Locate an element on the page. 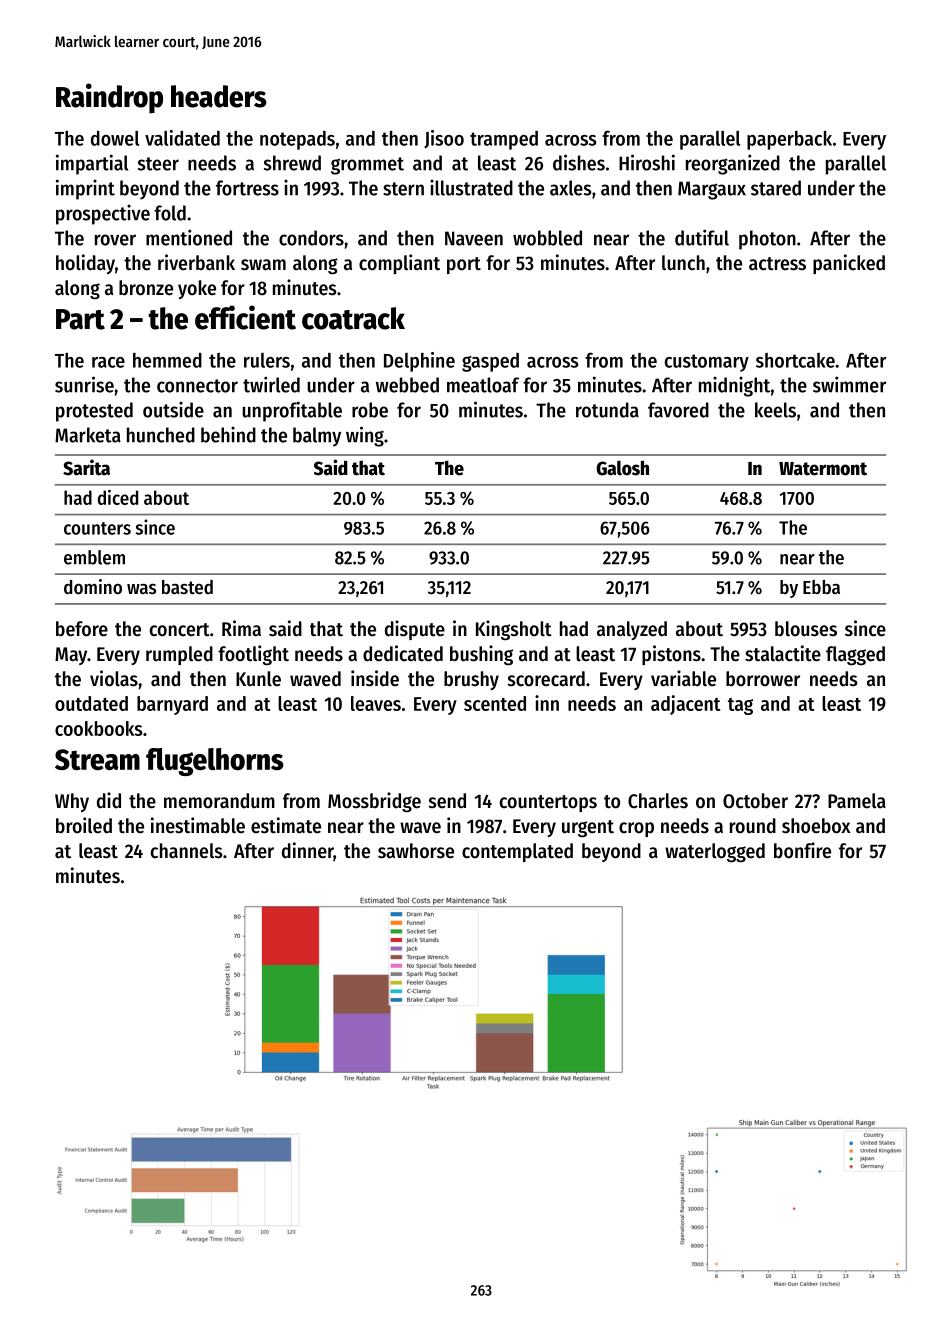 This page has width=941, height=1336. connector is located at coordinates (197, 386).
